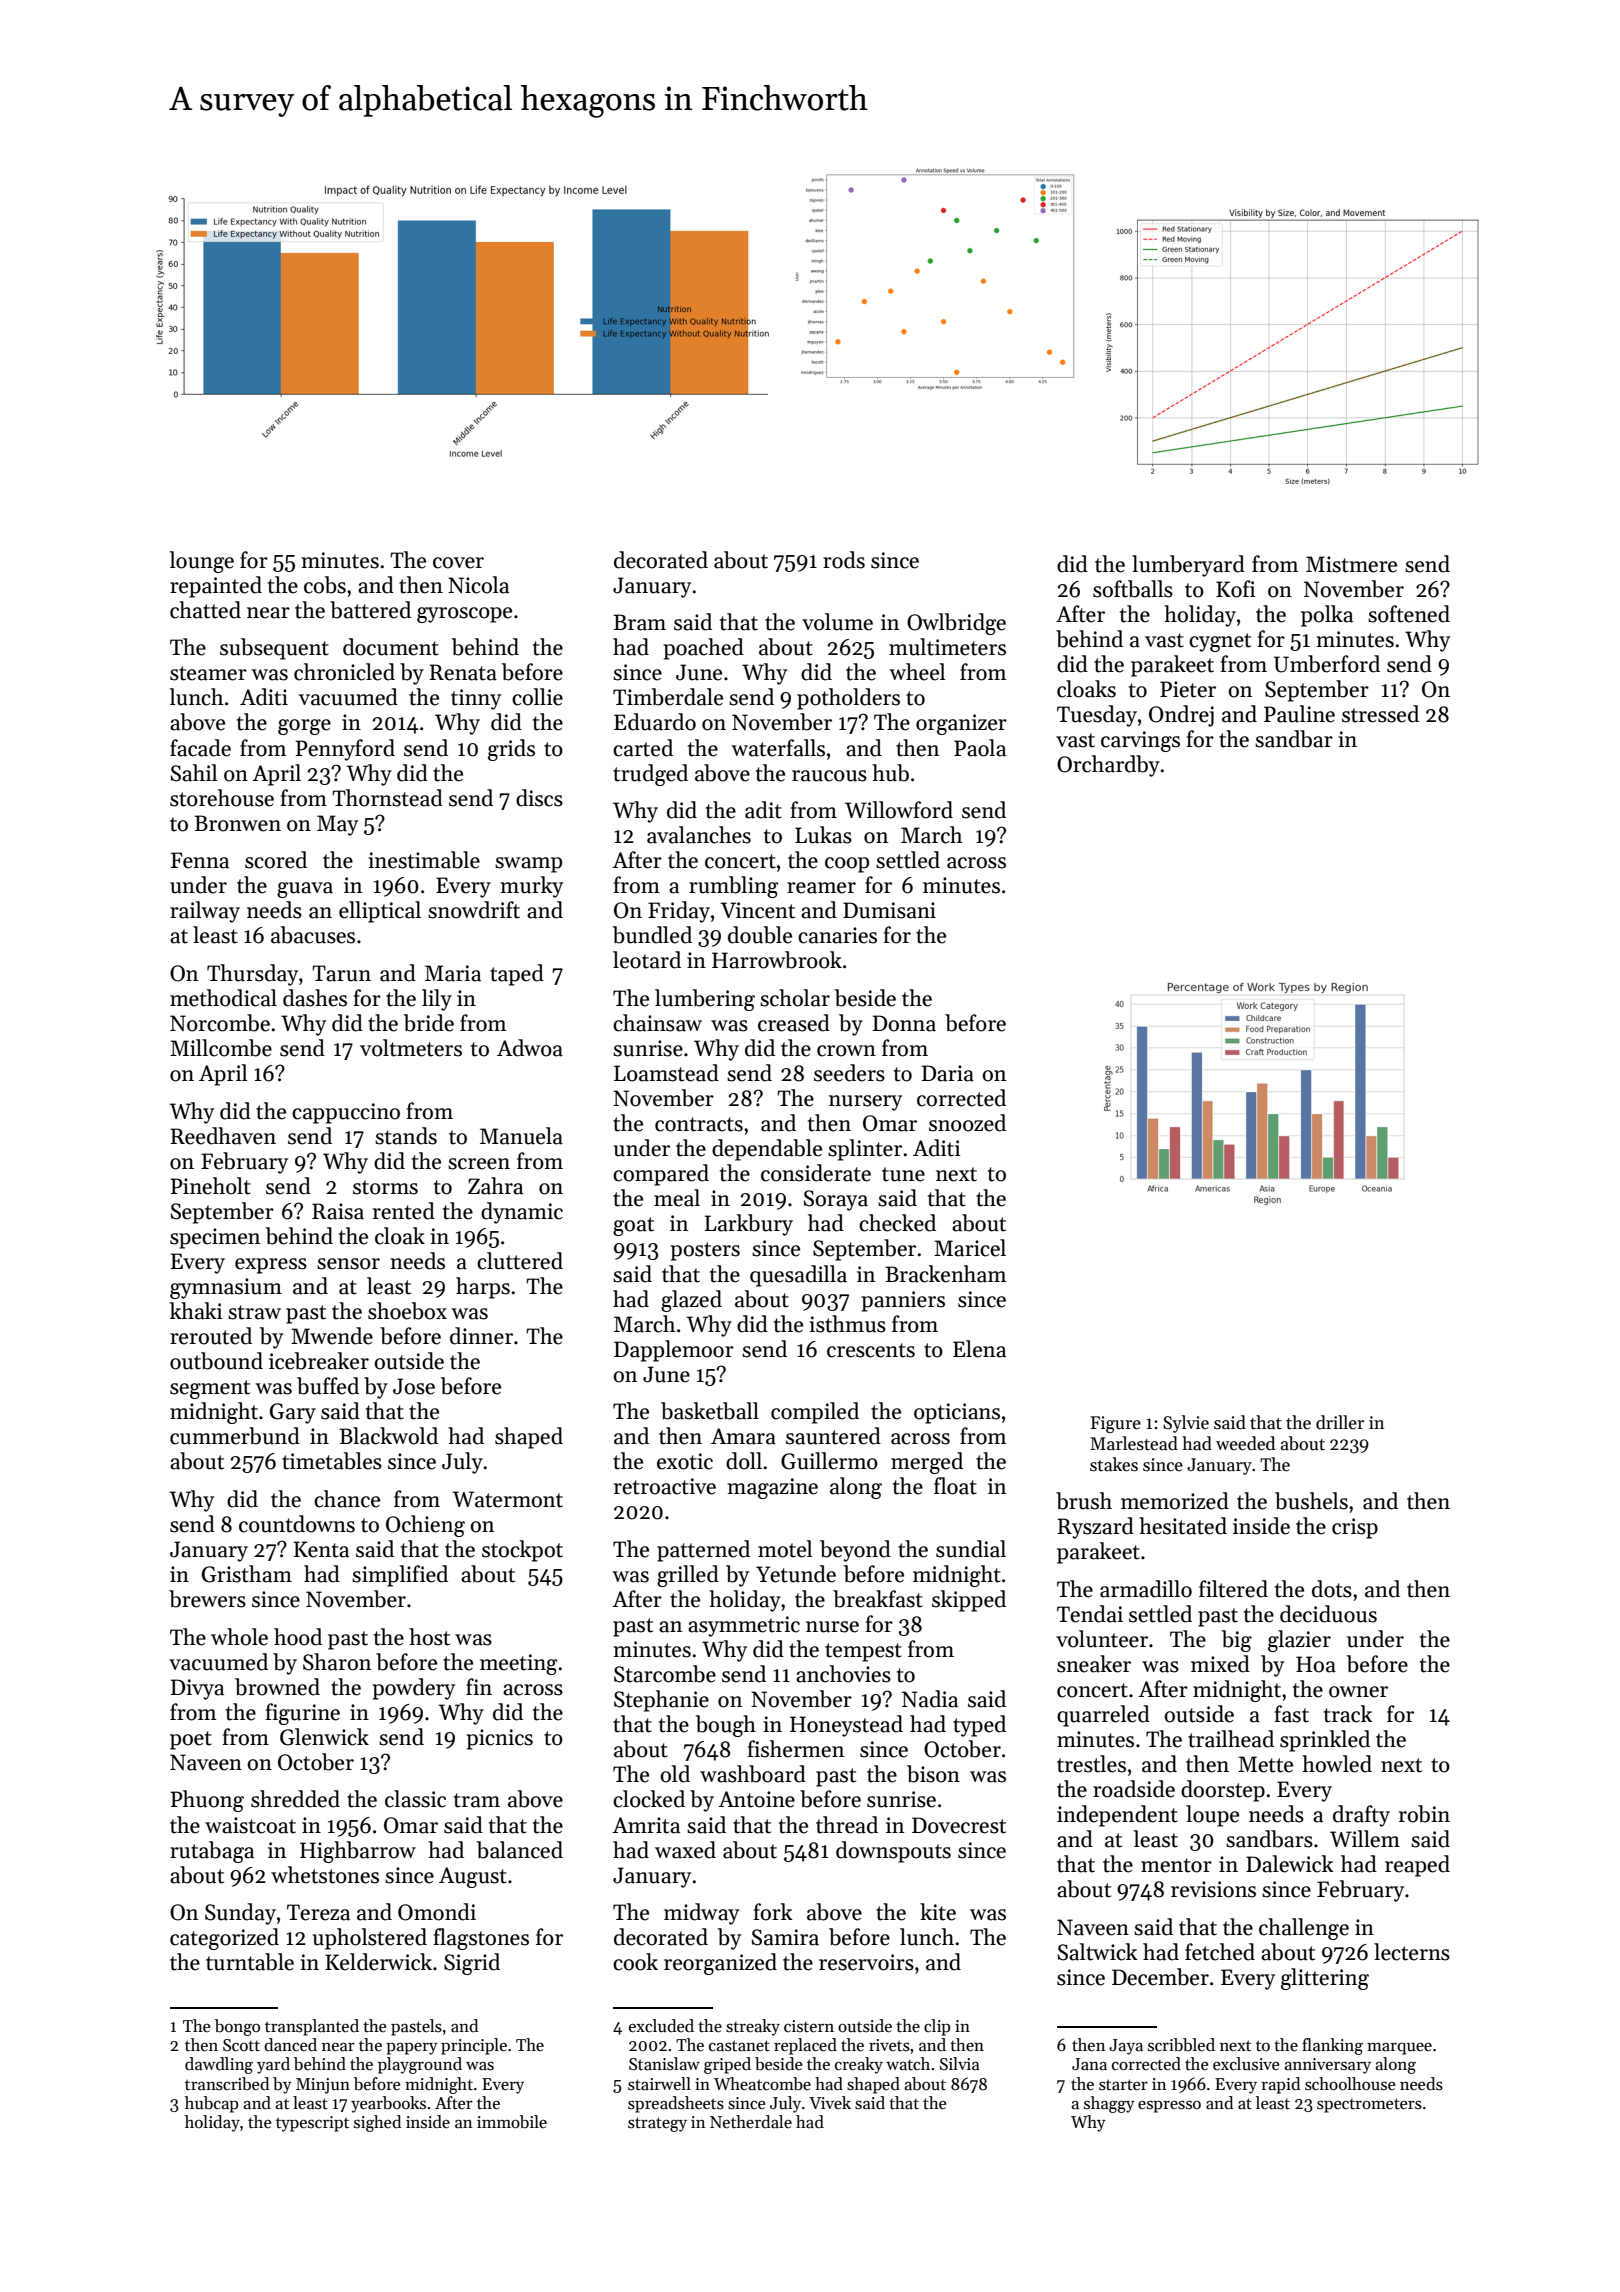 This screenshot has height=2292, width=1620. I want to click on deciduous, so click(1328, 1614).
